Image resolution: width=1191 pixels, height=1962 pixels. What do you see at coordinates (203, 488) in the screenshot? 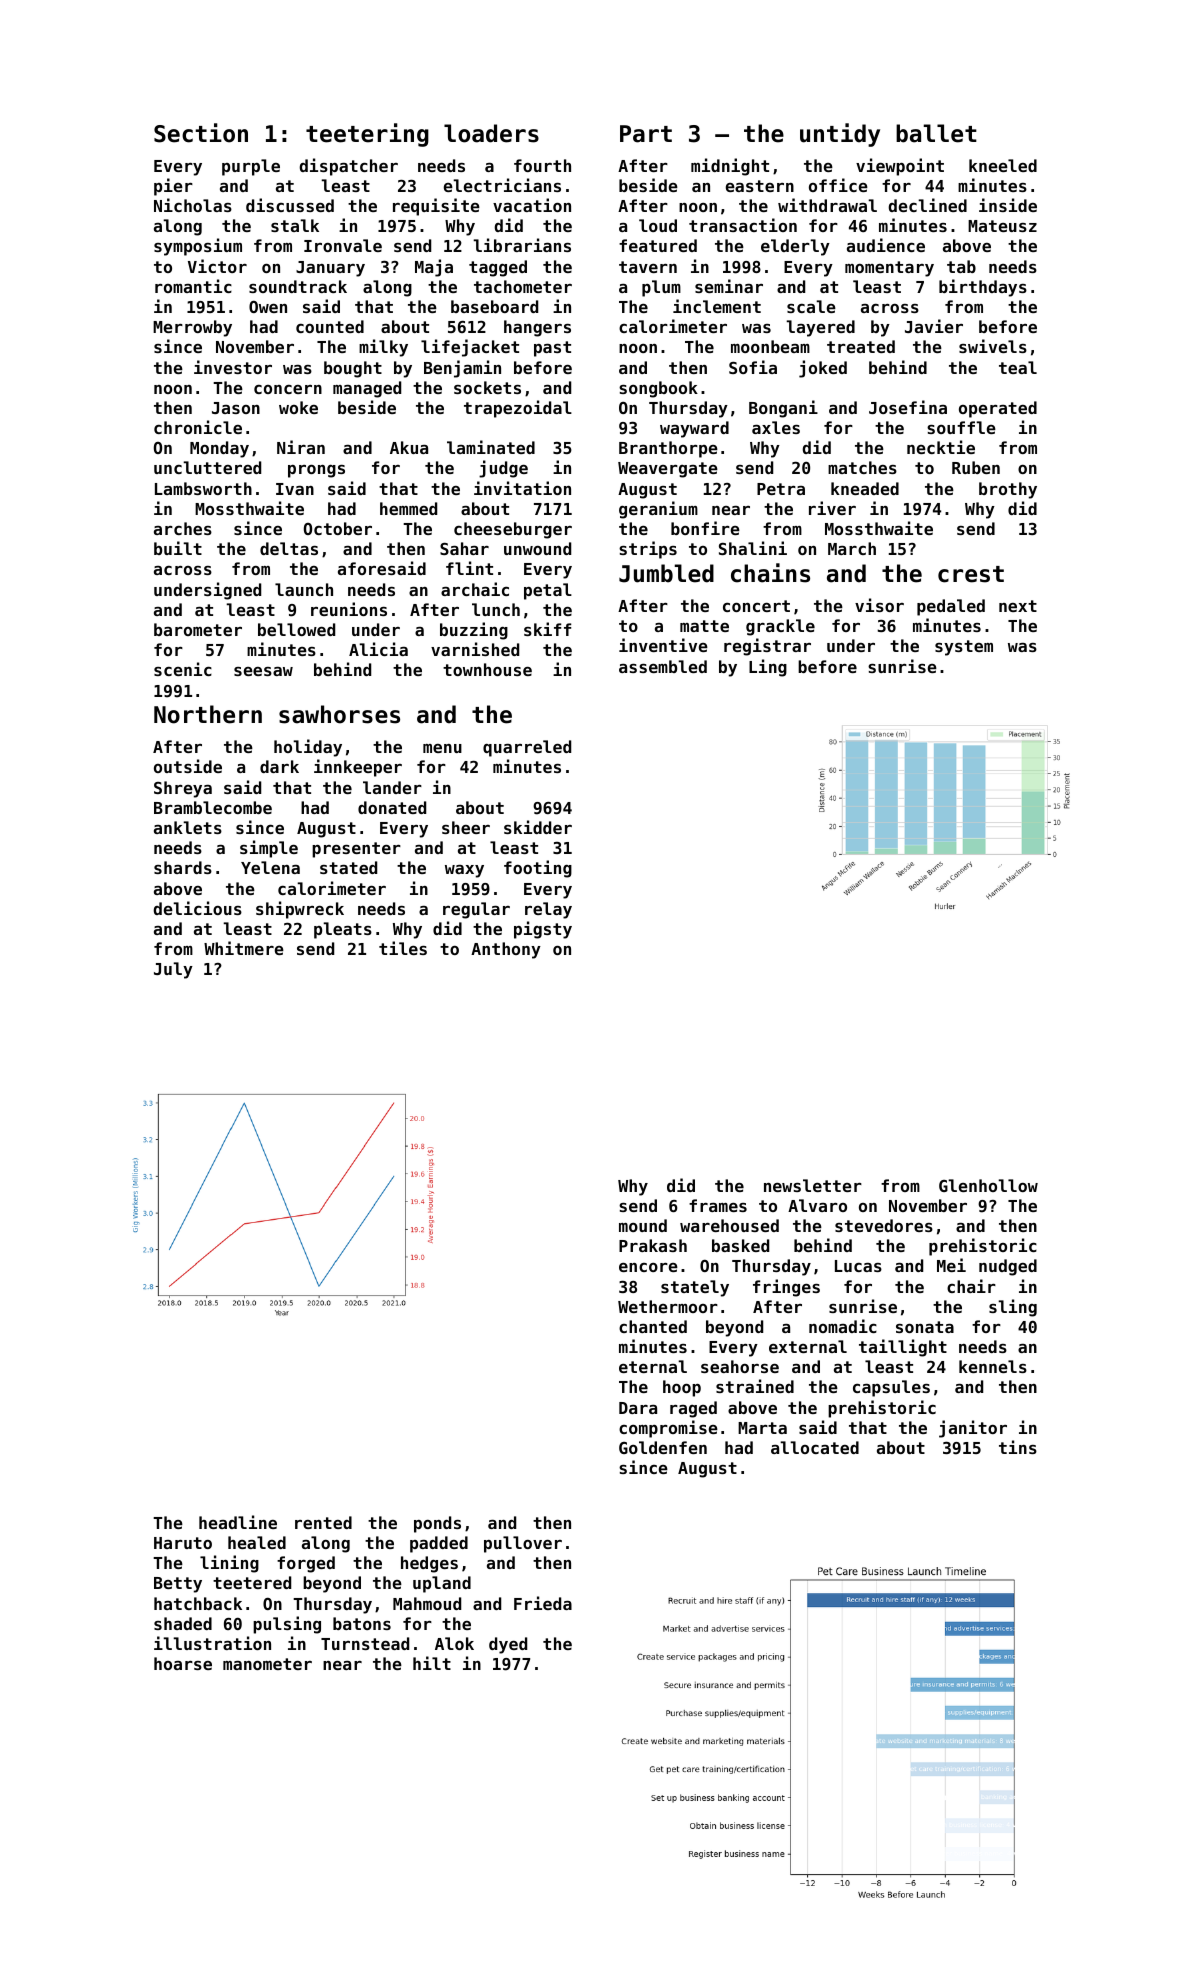
I see `Lambsworth` at bounding box center [203, 488].
